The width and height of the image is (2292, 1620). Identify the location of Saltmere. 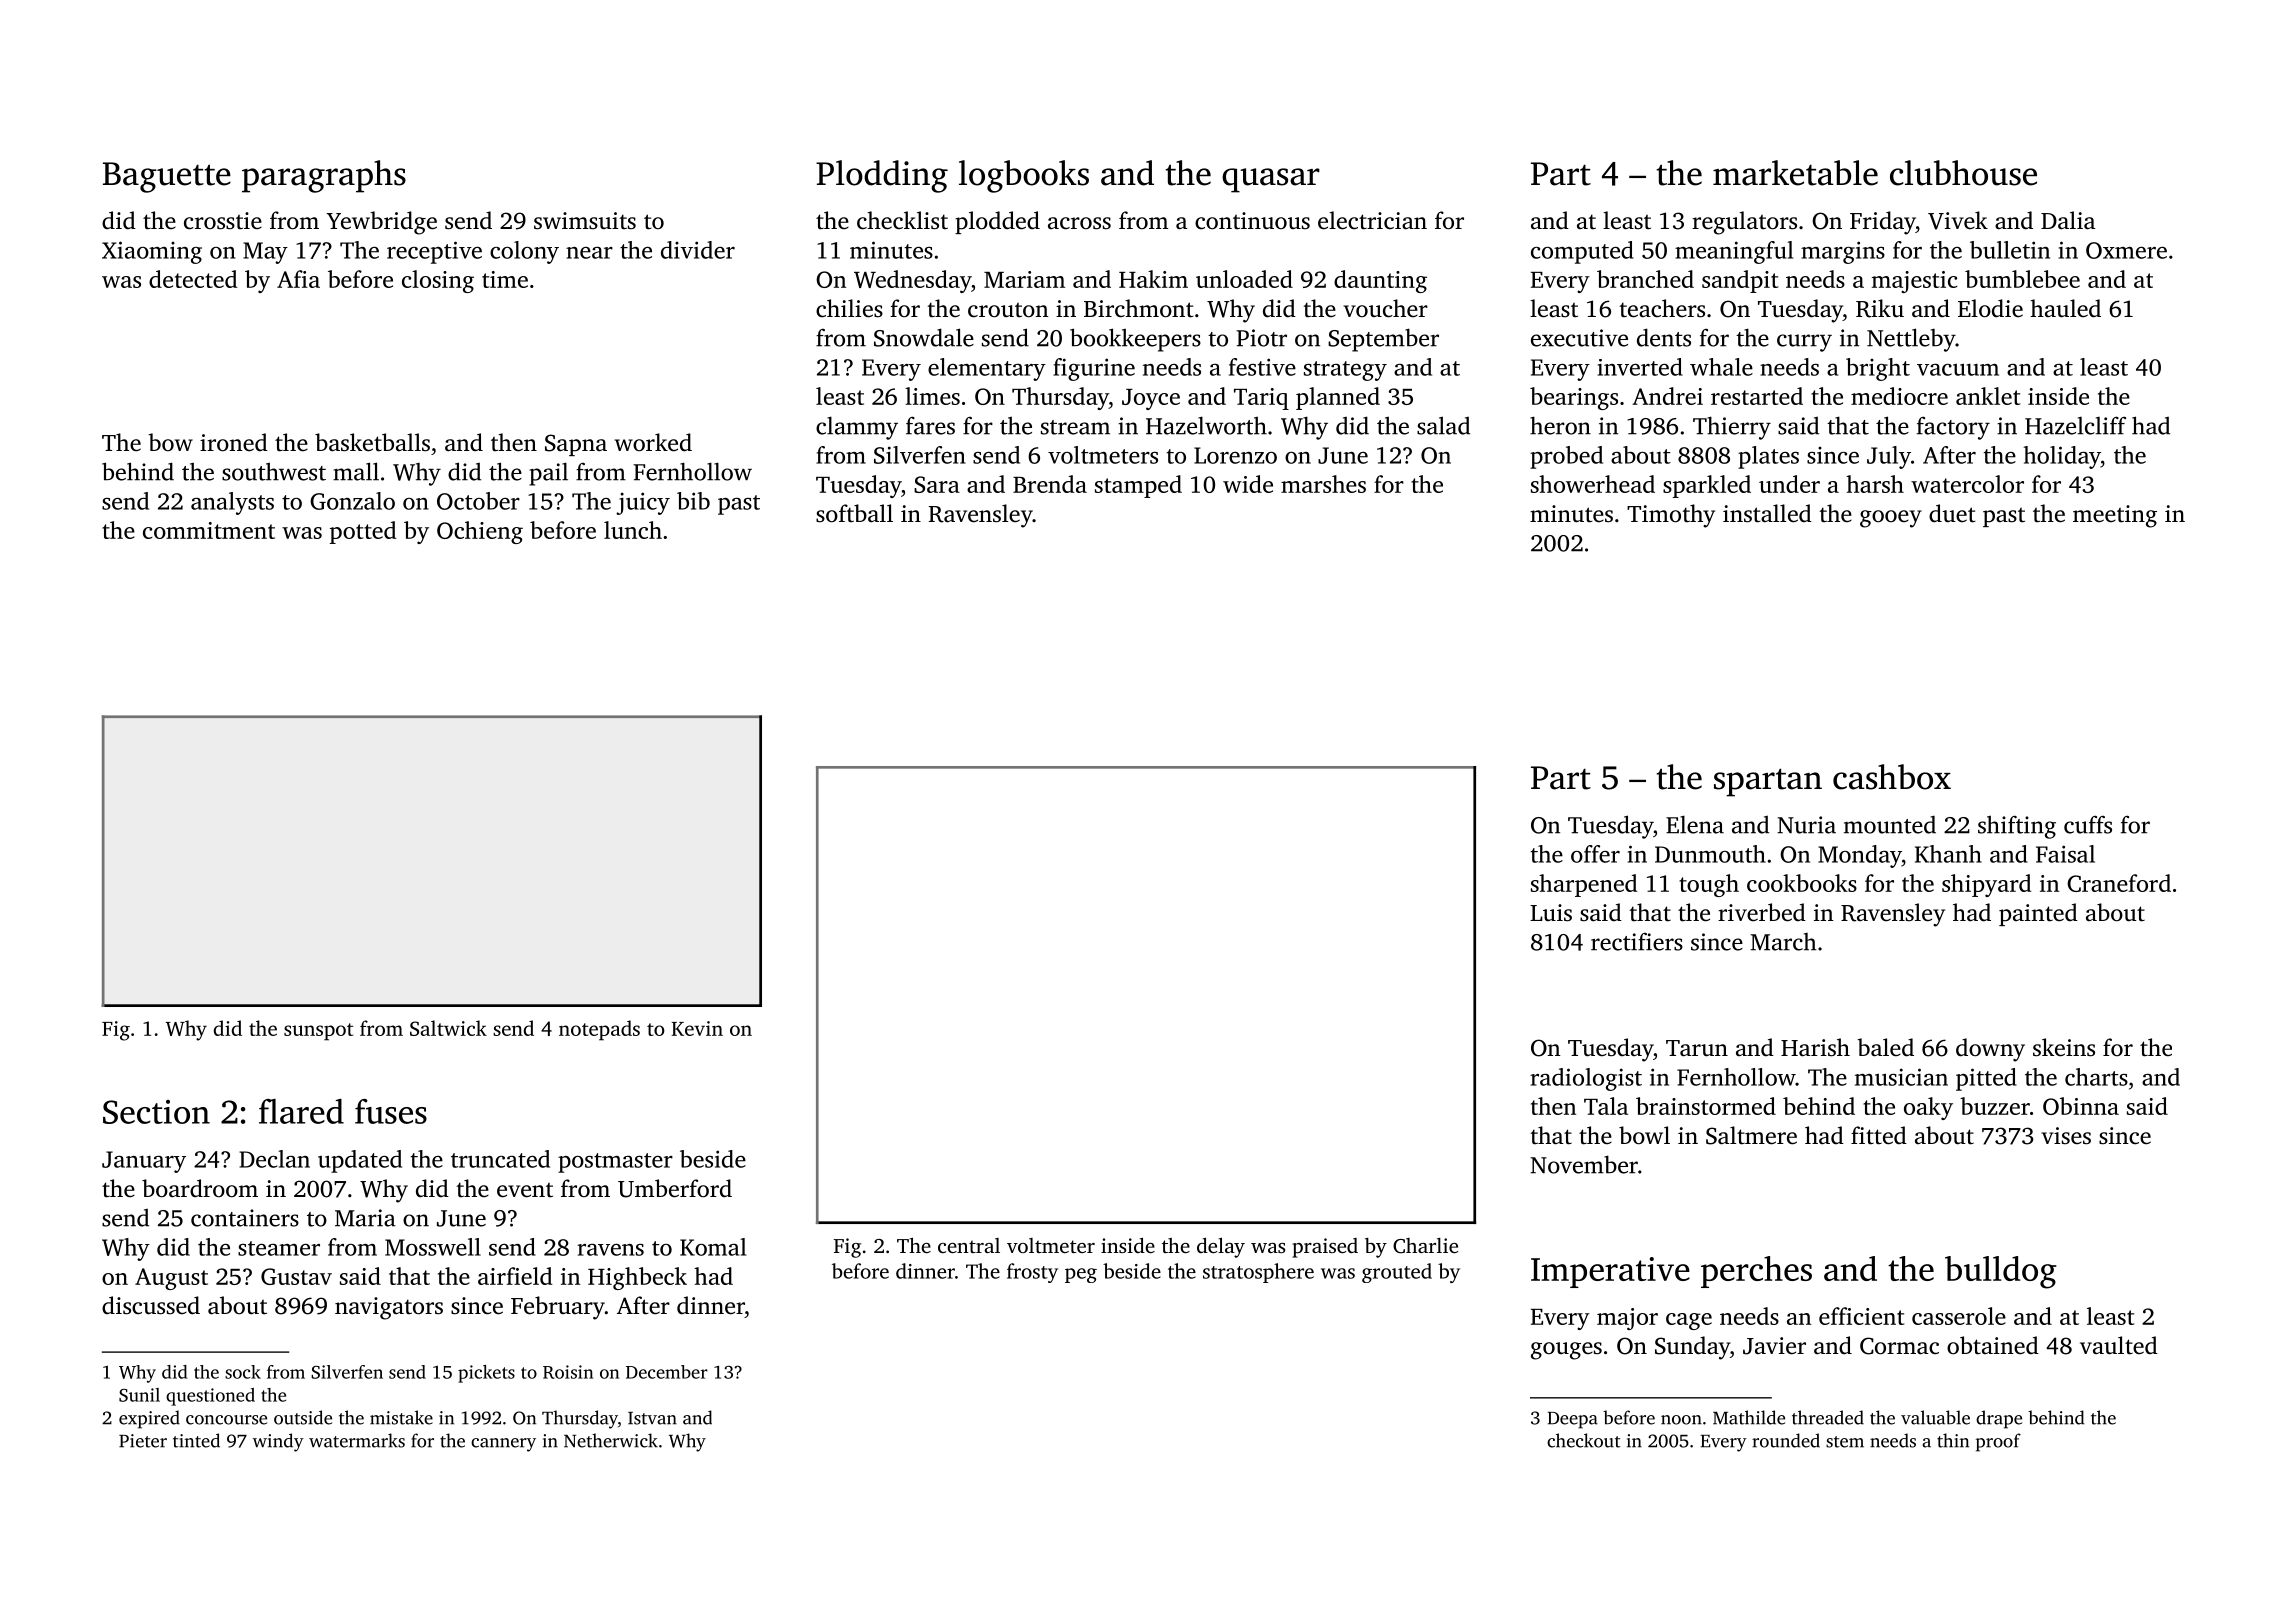
(1751, 1135).
